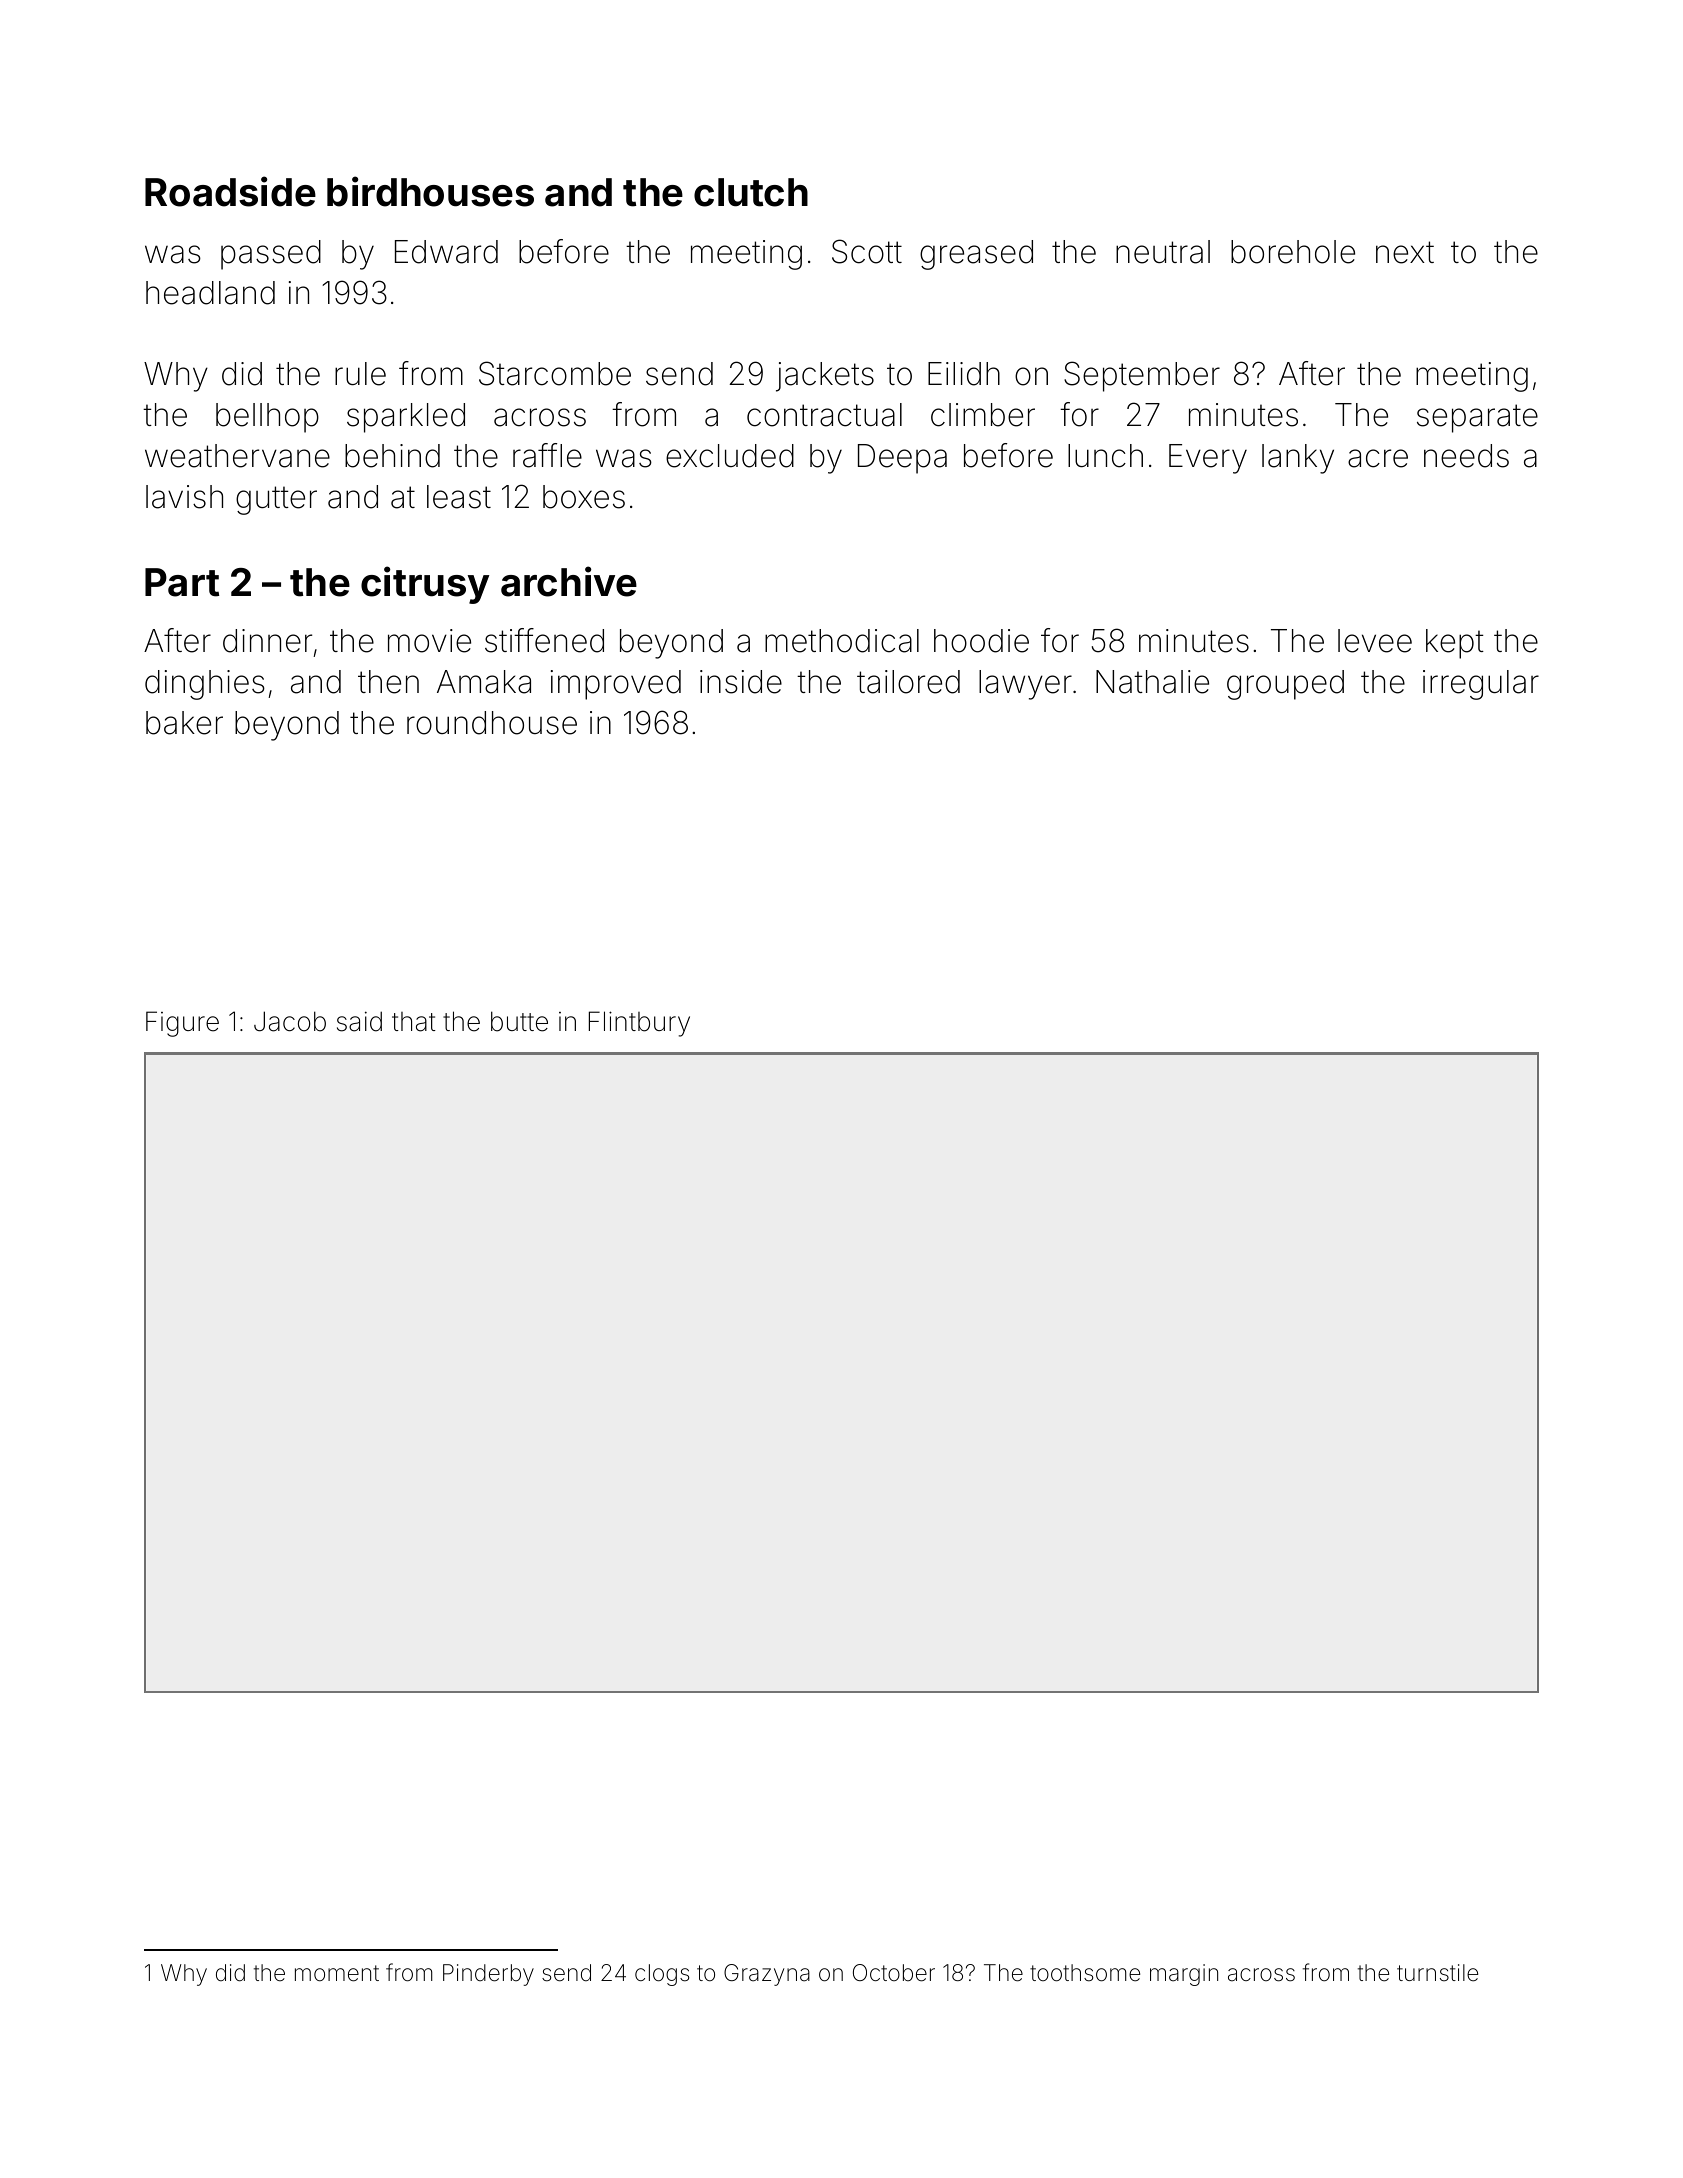 Image resolution: width=1683 pixels, height=2178 pixels. What do you see at coordinates (184, 723) in the image?
I see `baker` at bounding box center [184, 723].
